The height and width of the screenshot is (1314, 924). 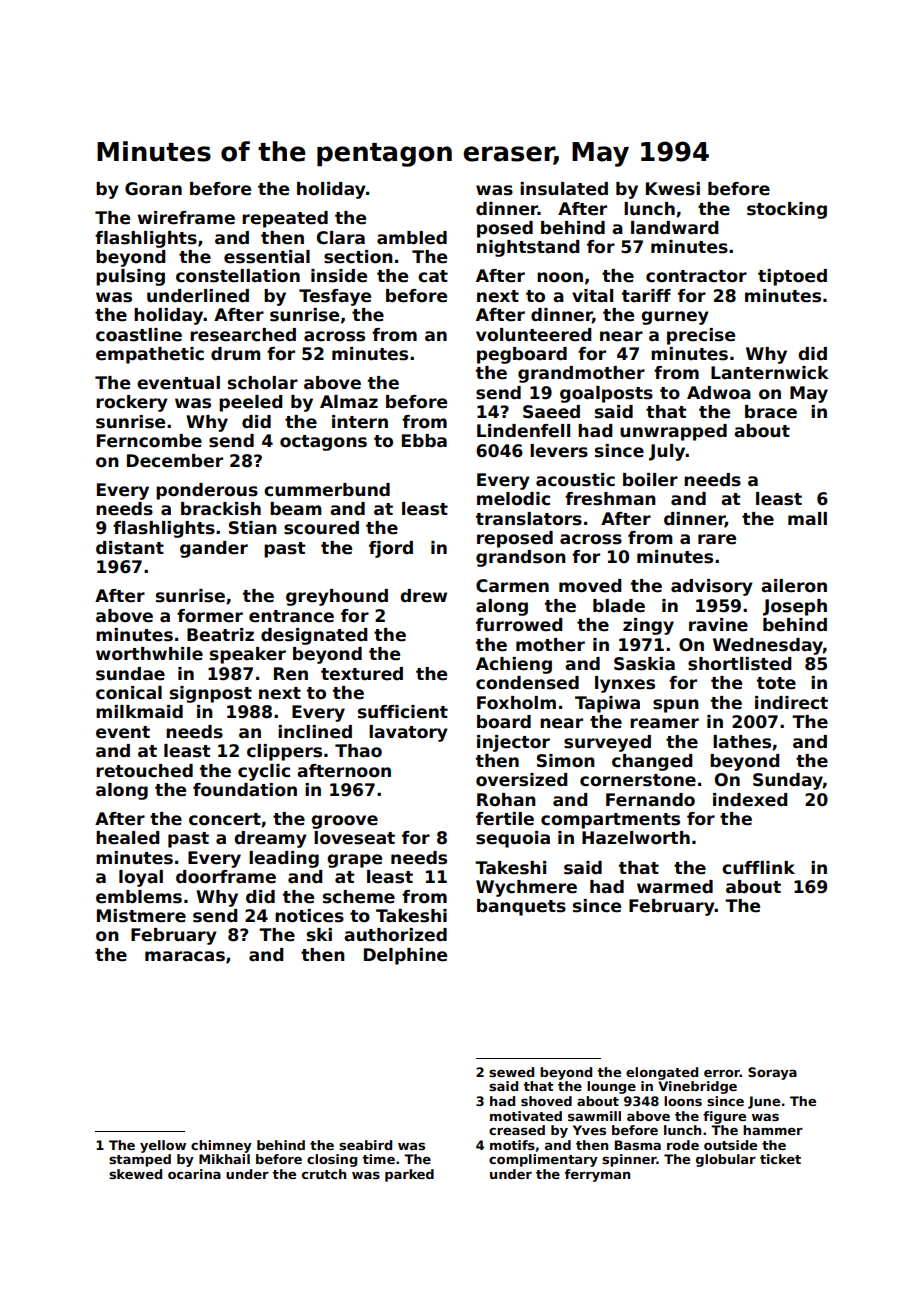 I want to click on ocarina, so click(x=194, y=1174).
